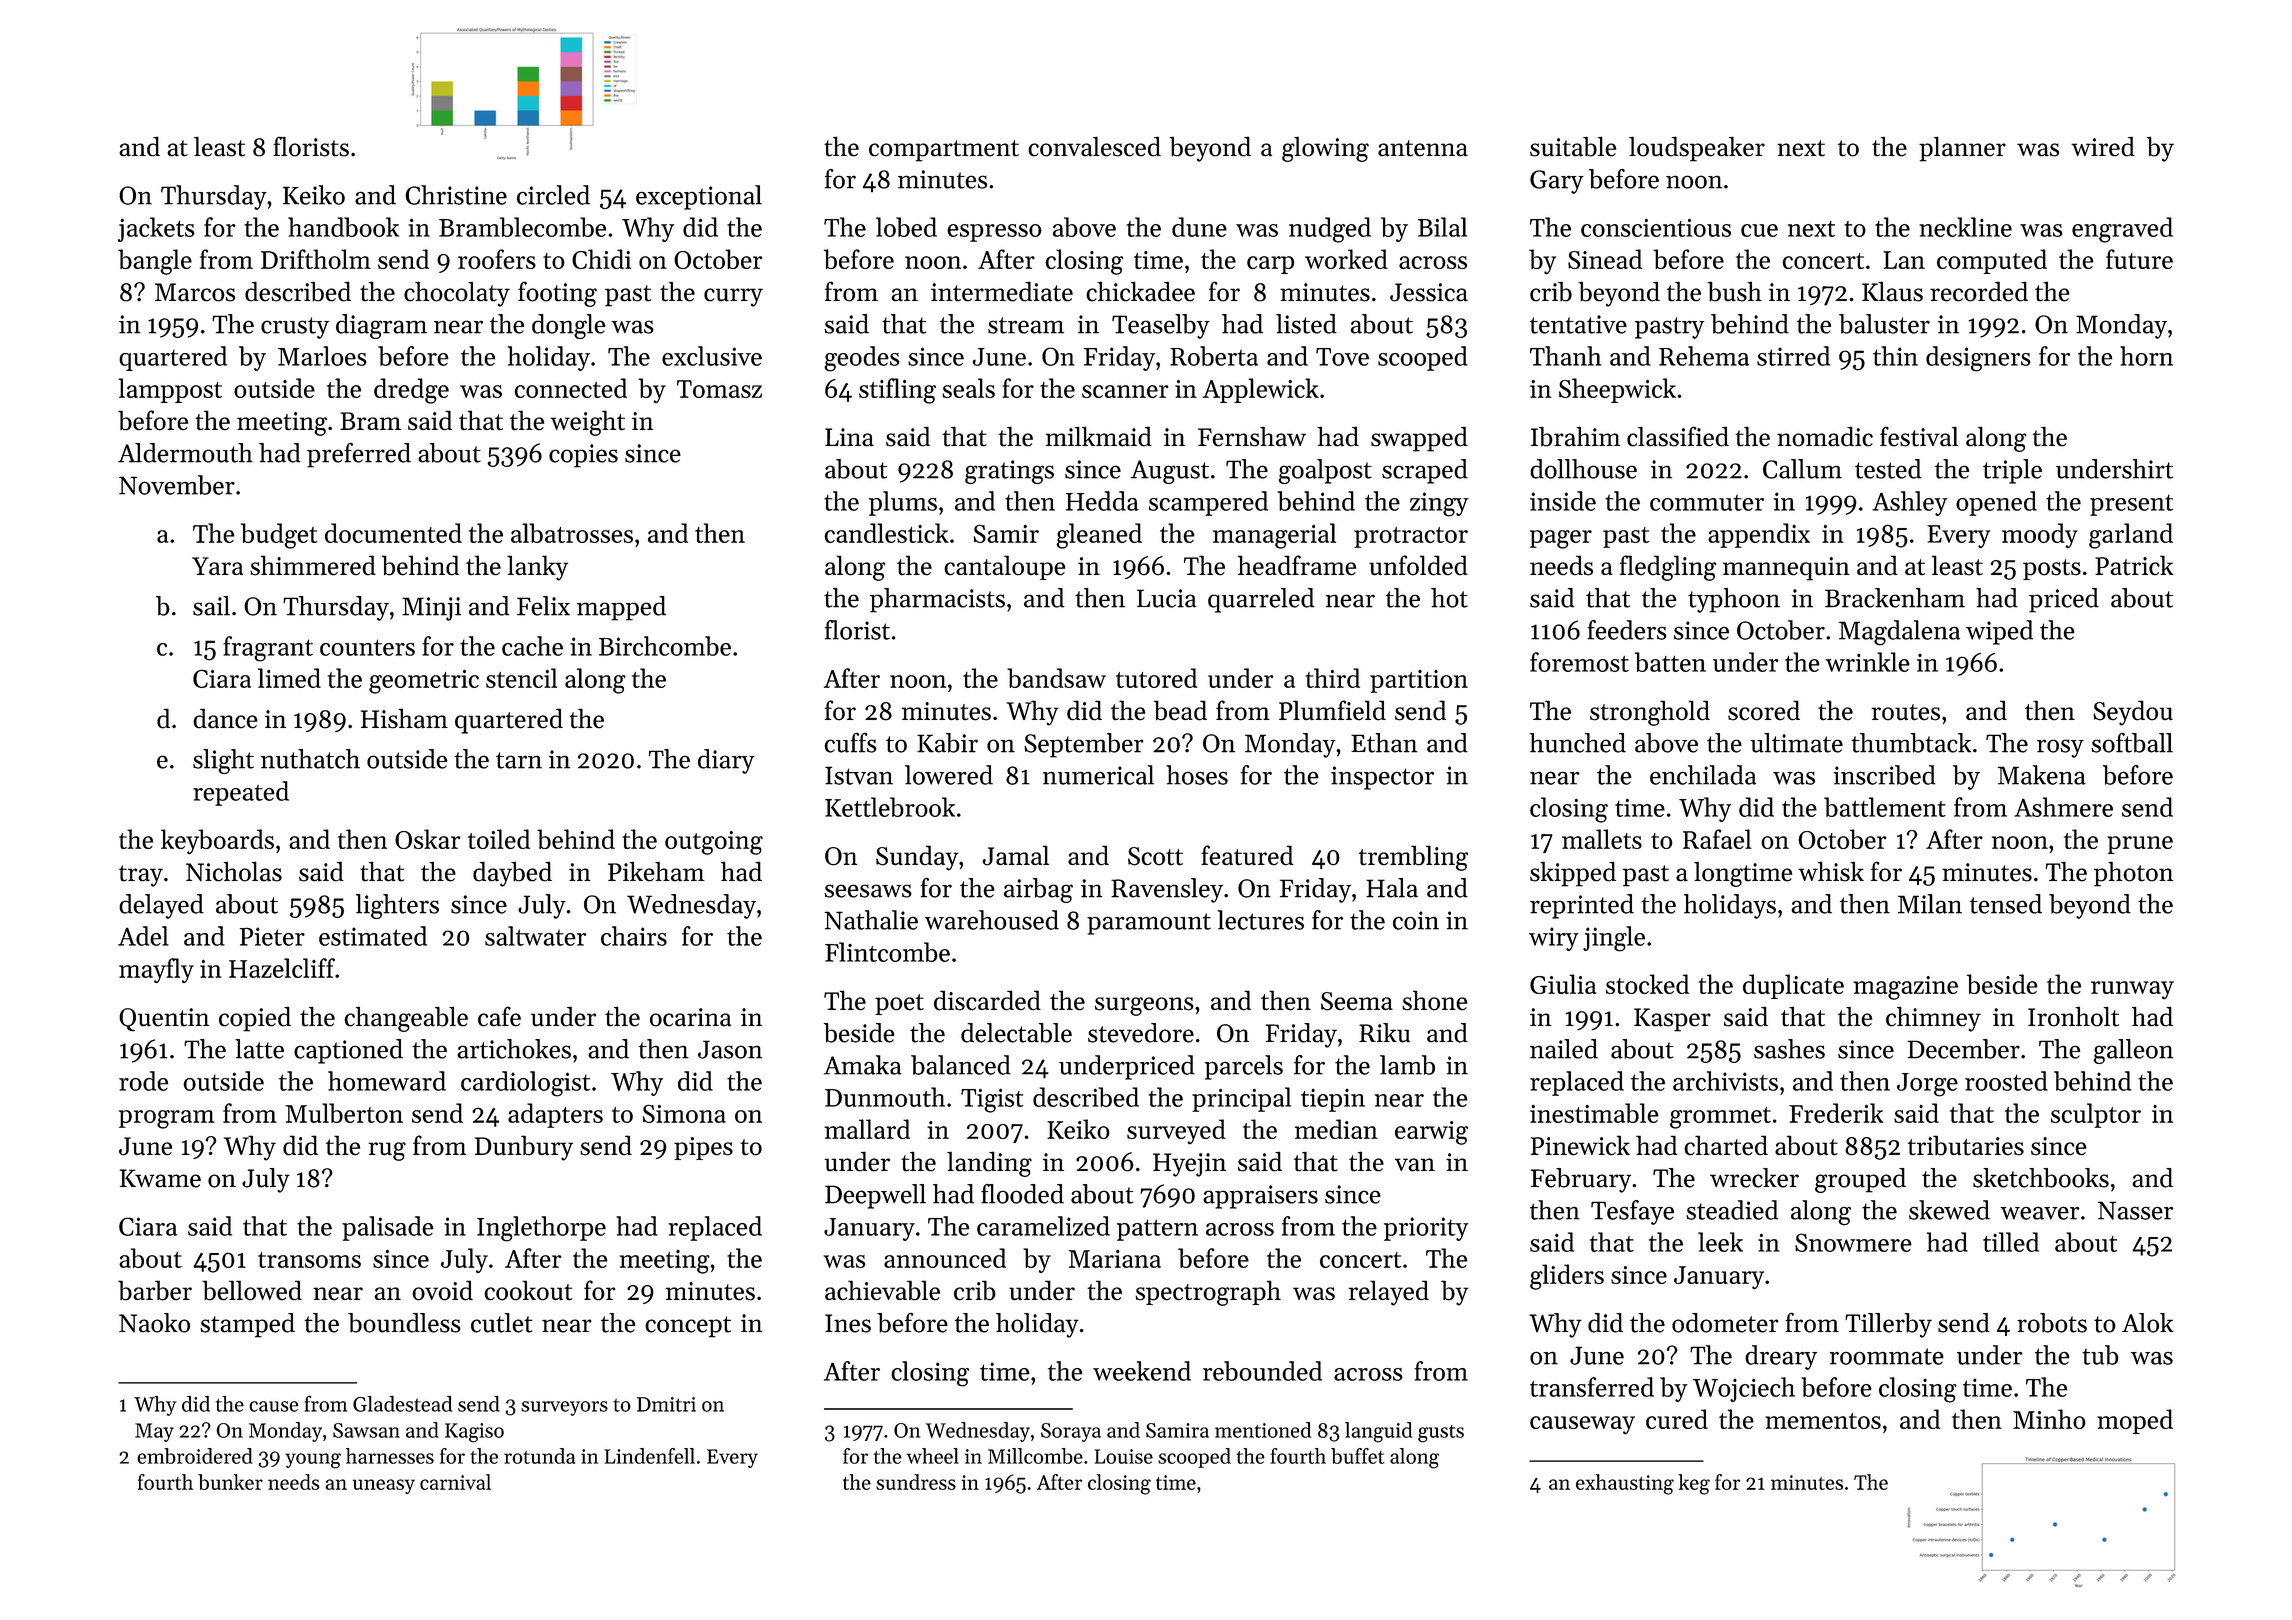 The image size is (2292, 1620). What do you see at coordinates (1270, 265) in the image?
I see `carp` at bounding box center [1270, 265].
